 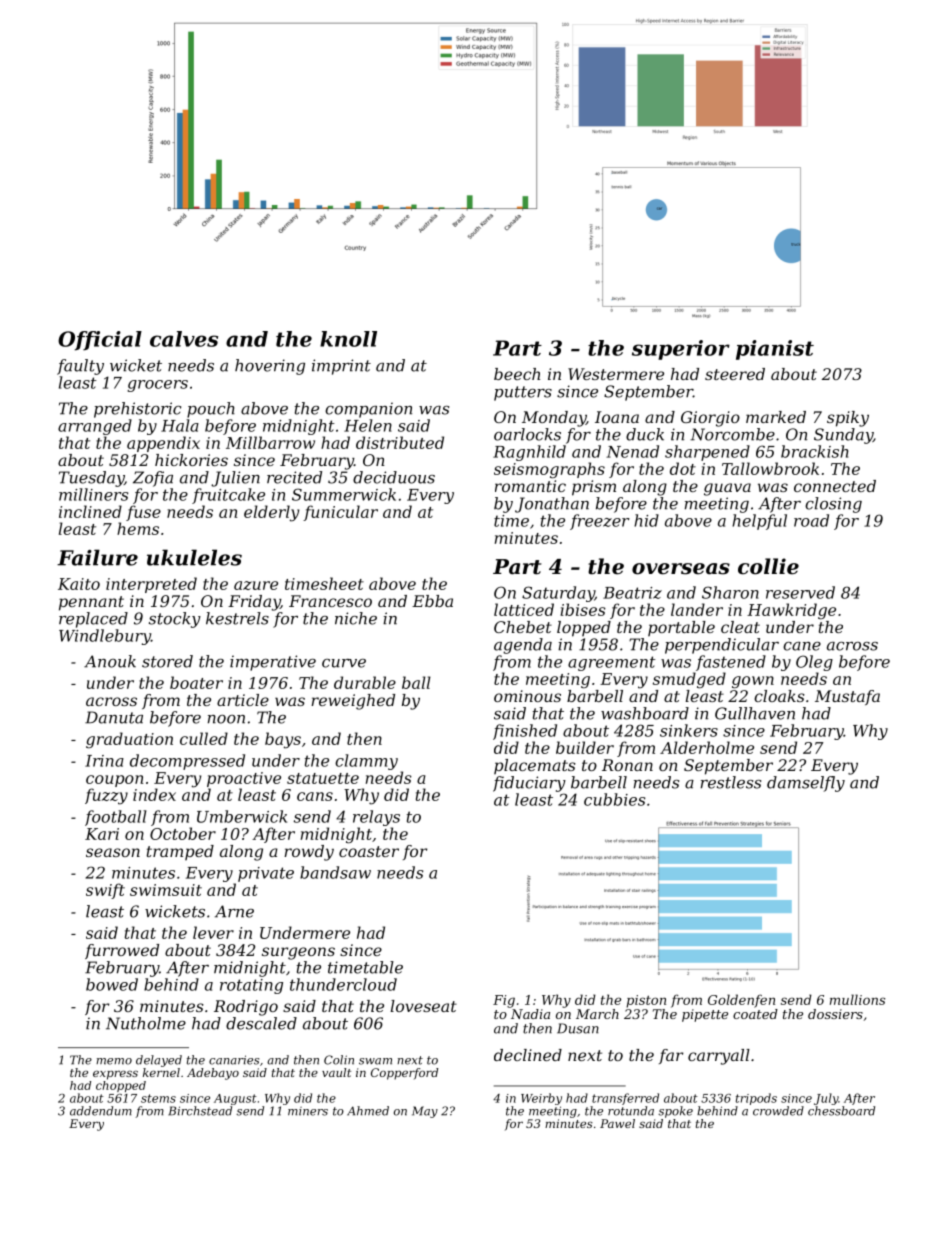 What do you see at coordinates (528, 1055) in the screenshot?
I see `declined` at bounding box center [528, 1055].
